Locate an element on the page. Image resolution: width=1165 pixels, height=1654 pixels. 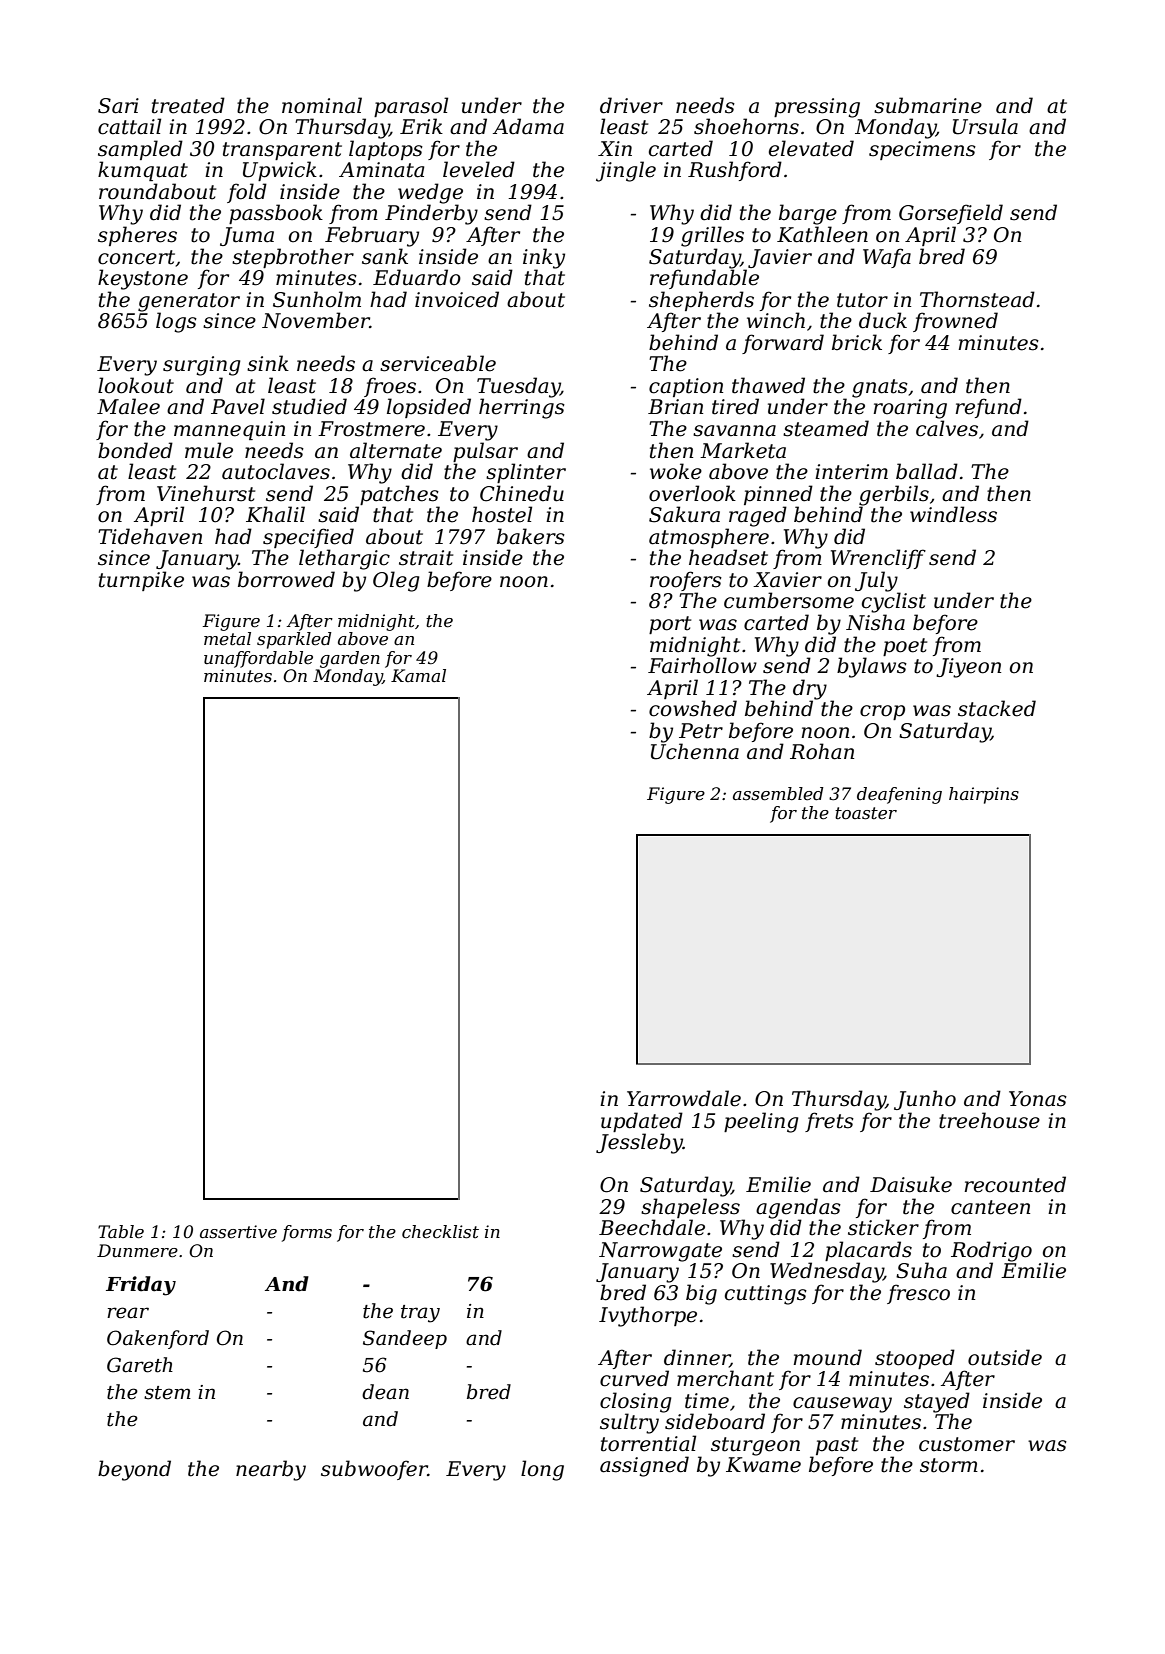
Vinehurst is located at coordinates (206, 493).
